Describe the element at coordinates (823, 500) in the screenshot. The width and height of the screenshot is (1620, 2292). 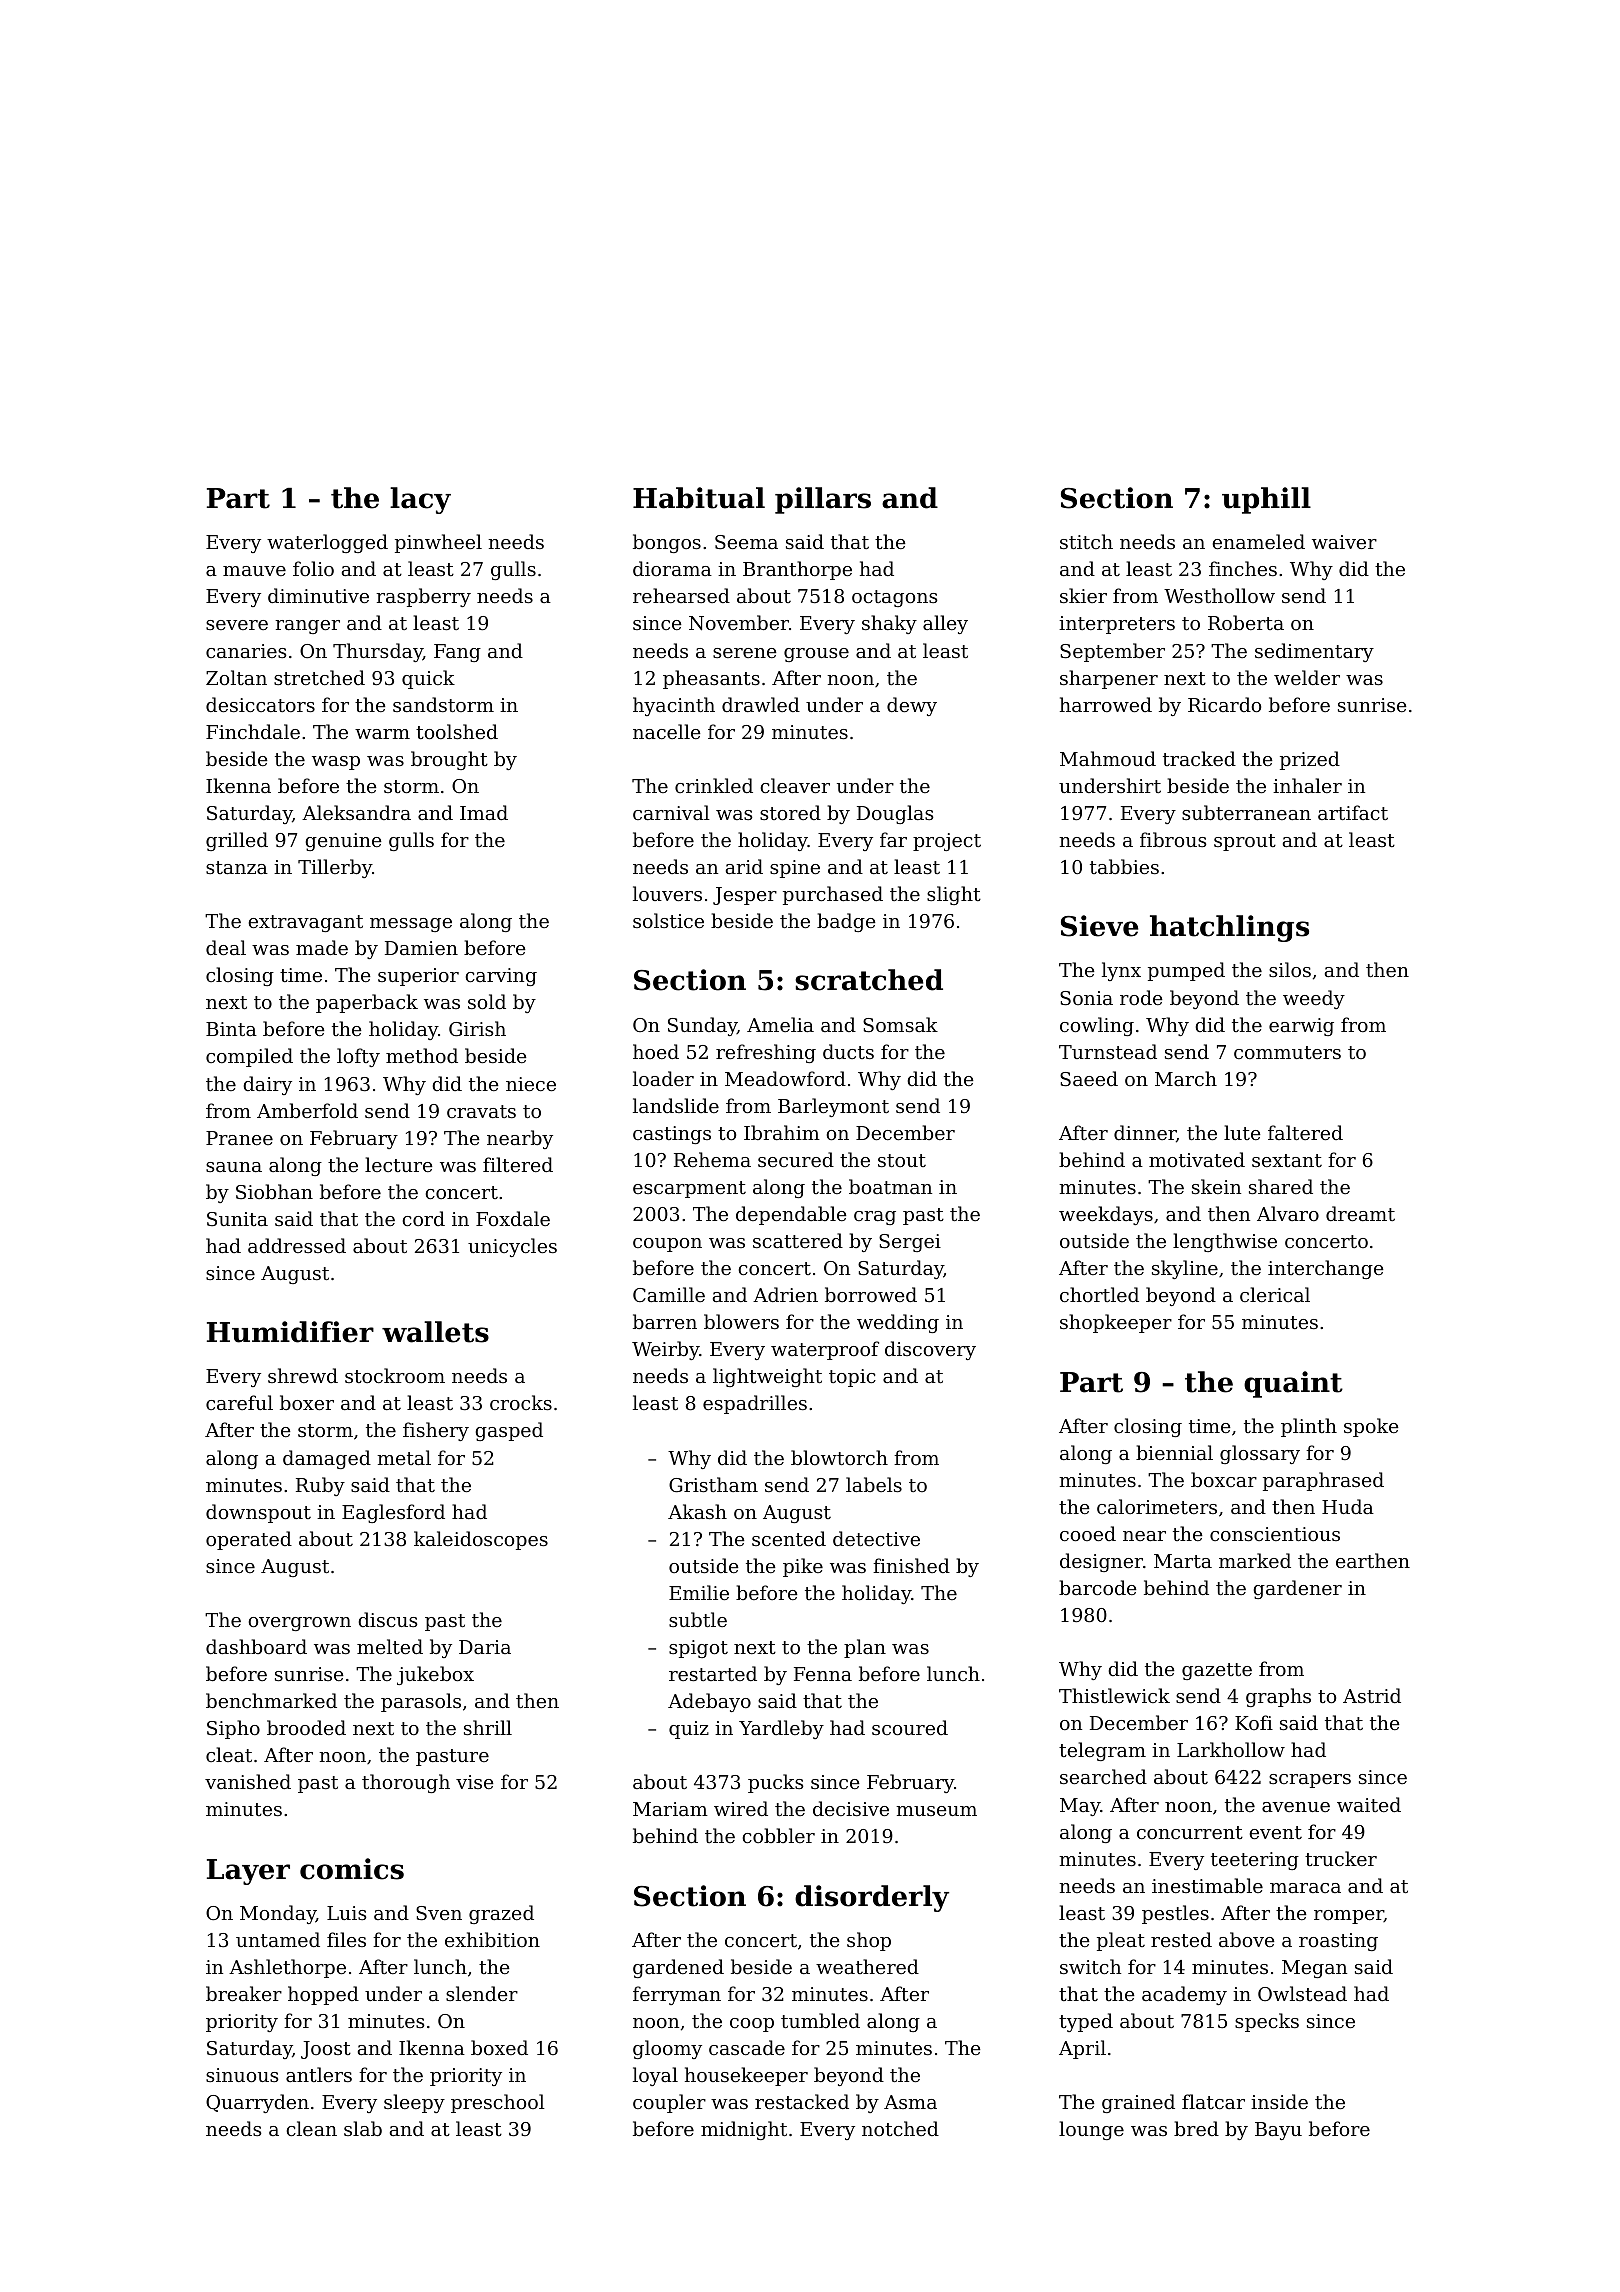
I see `pillars` at that location.
